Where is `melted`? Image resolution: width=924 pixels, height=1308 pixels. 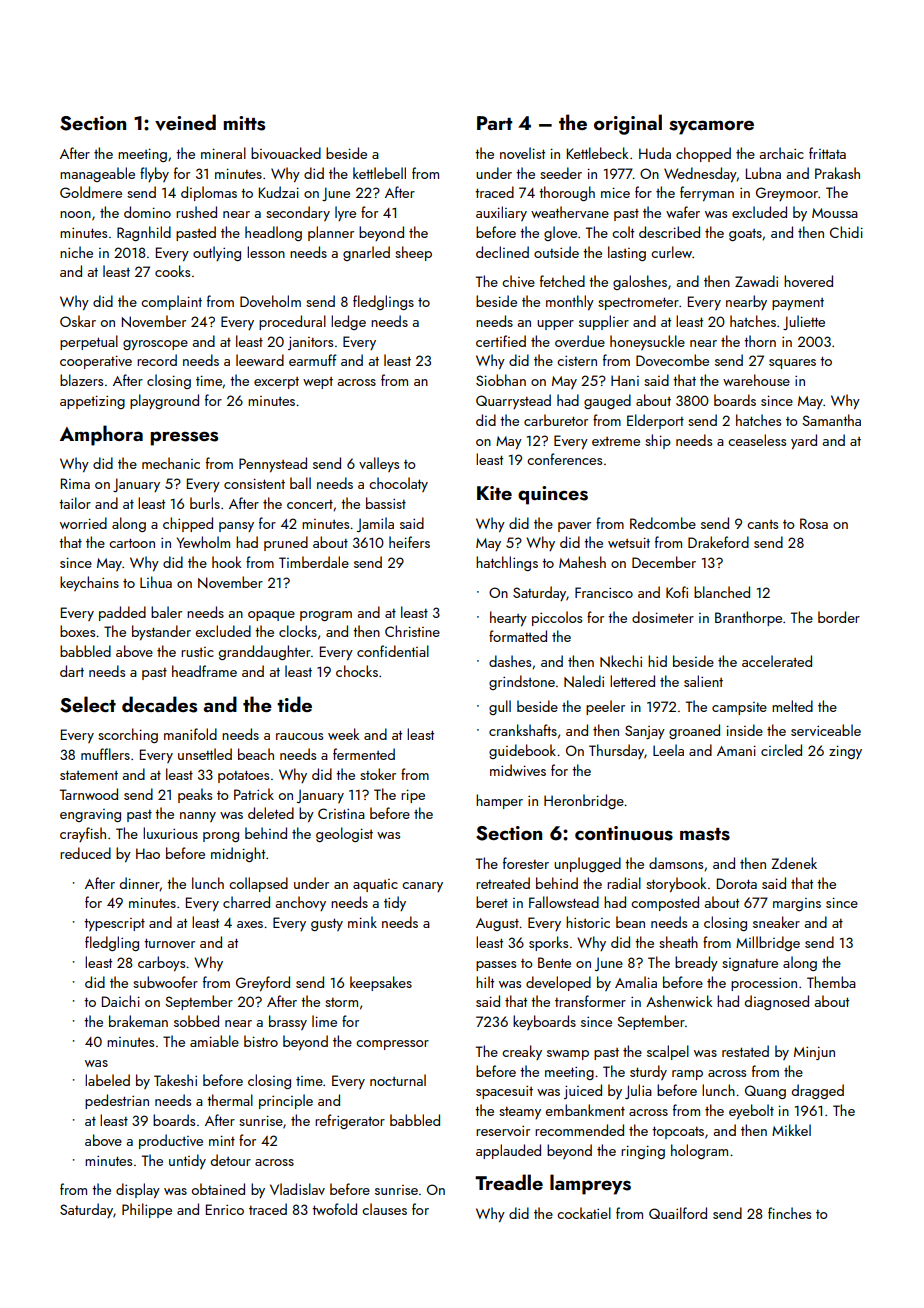
melted is located at coordinates (792, 706).
